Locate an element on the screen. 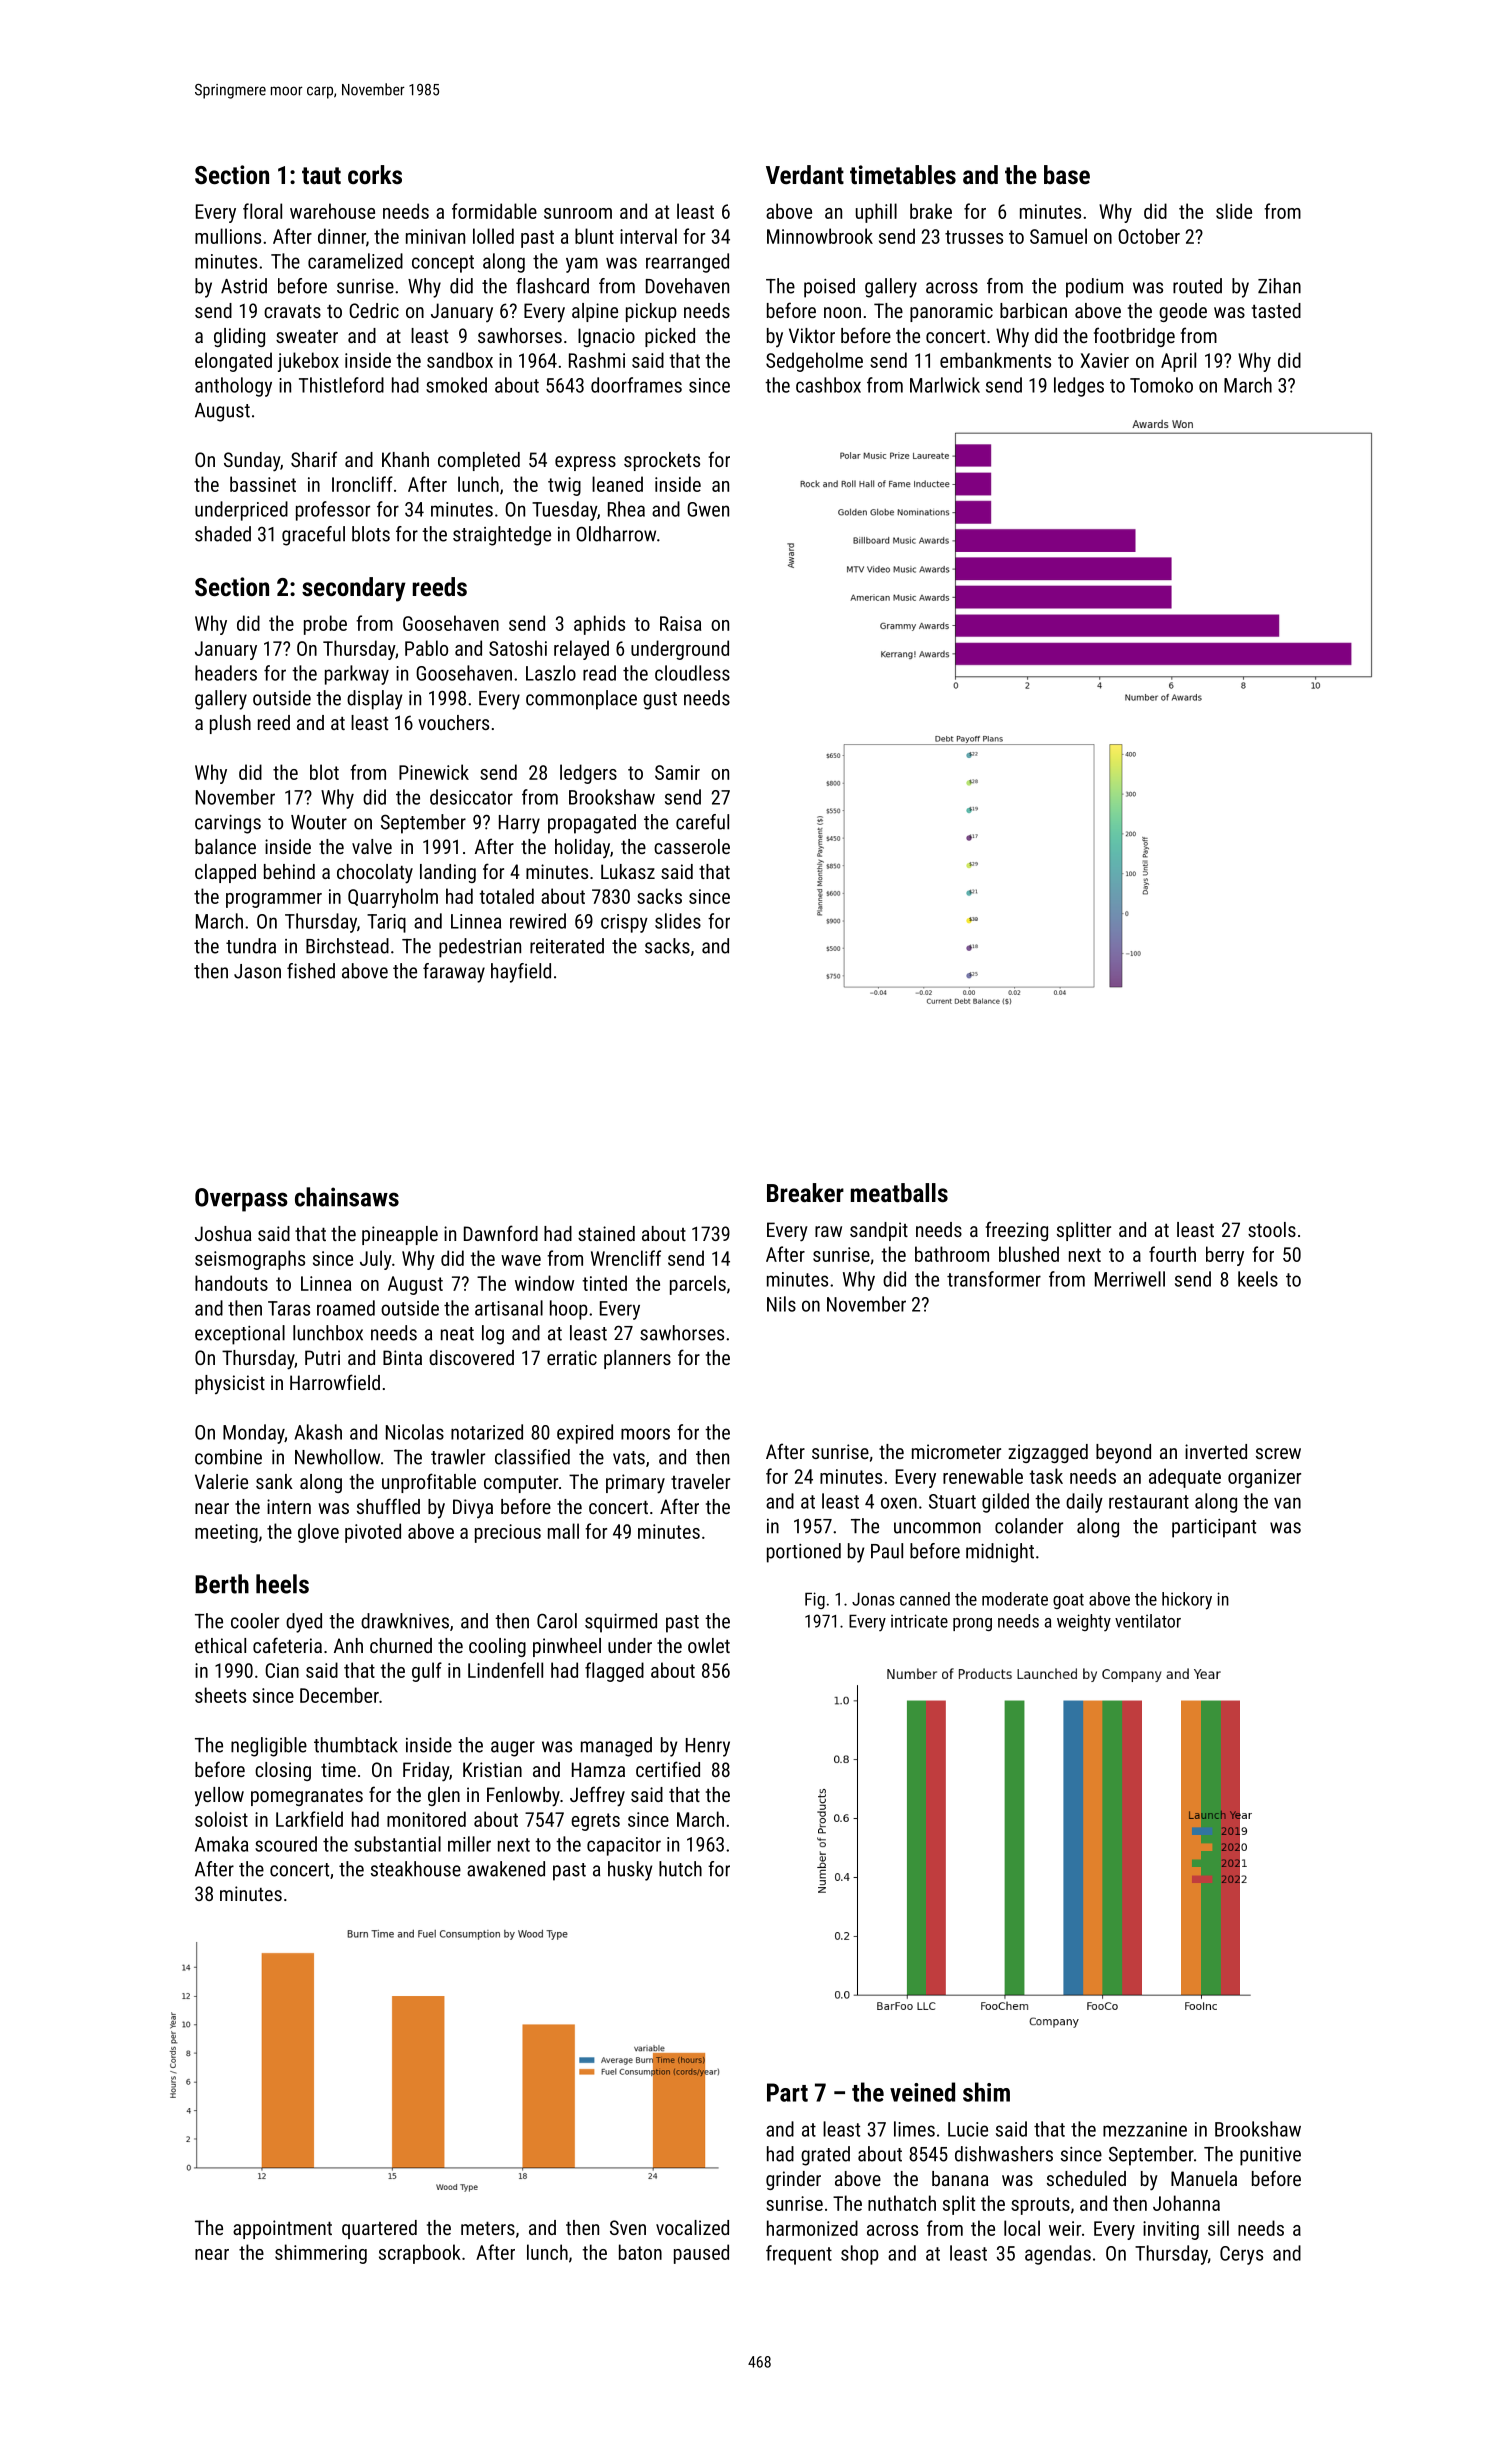 The height and width of the screenshot is (2464, 1496). certified is located at coordinates (668, 1769).
